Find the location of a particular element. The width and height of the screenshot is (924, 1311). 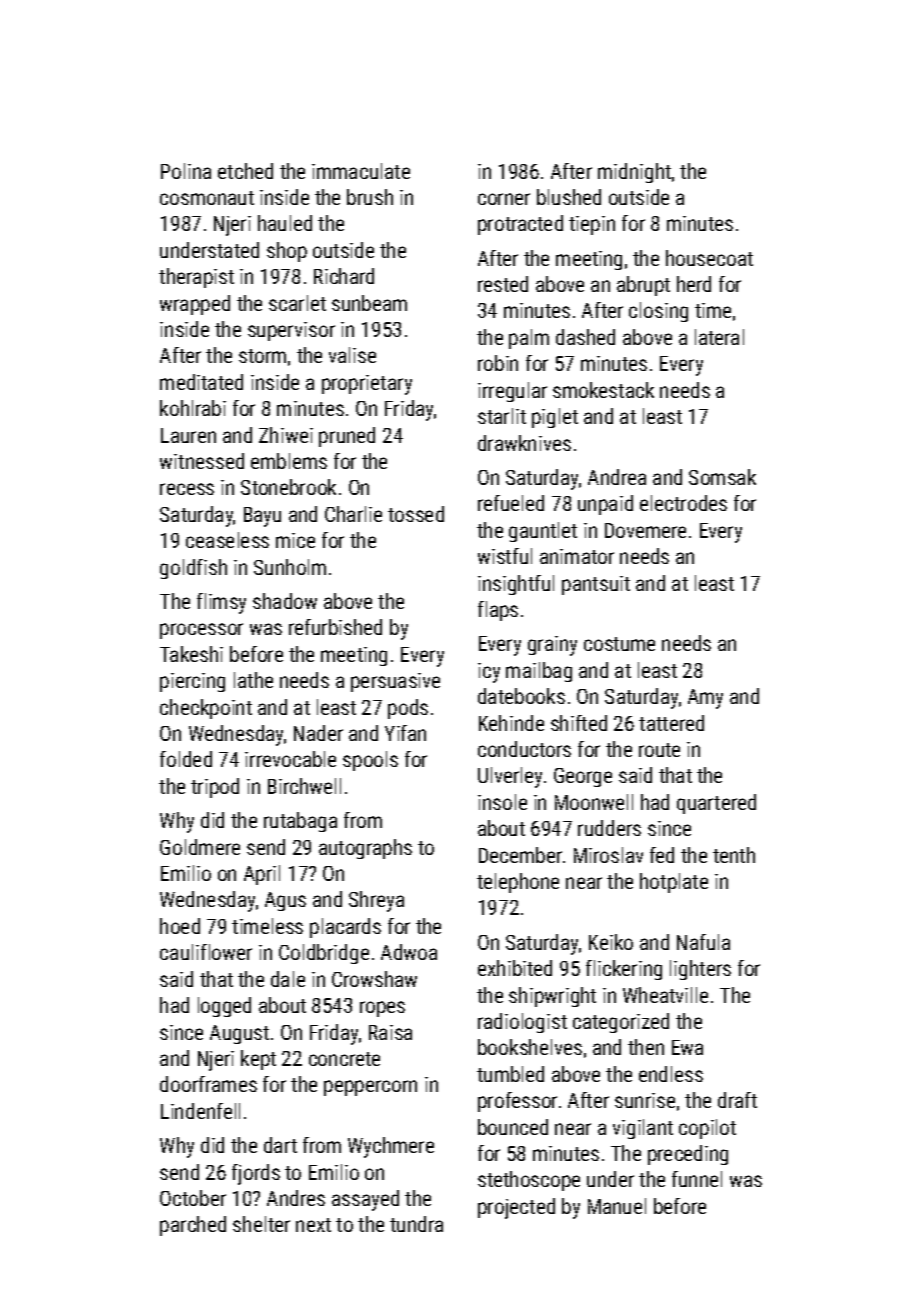

midnight is located at coordinates (634, 173).
